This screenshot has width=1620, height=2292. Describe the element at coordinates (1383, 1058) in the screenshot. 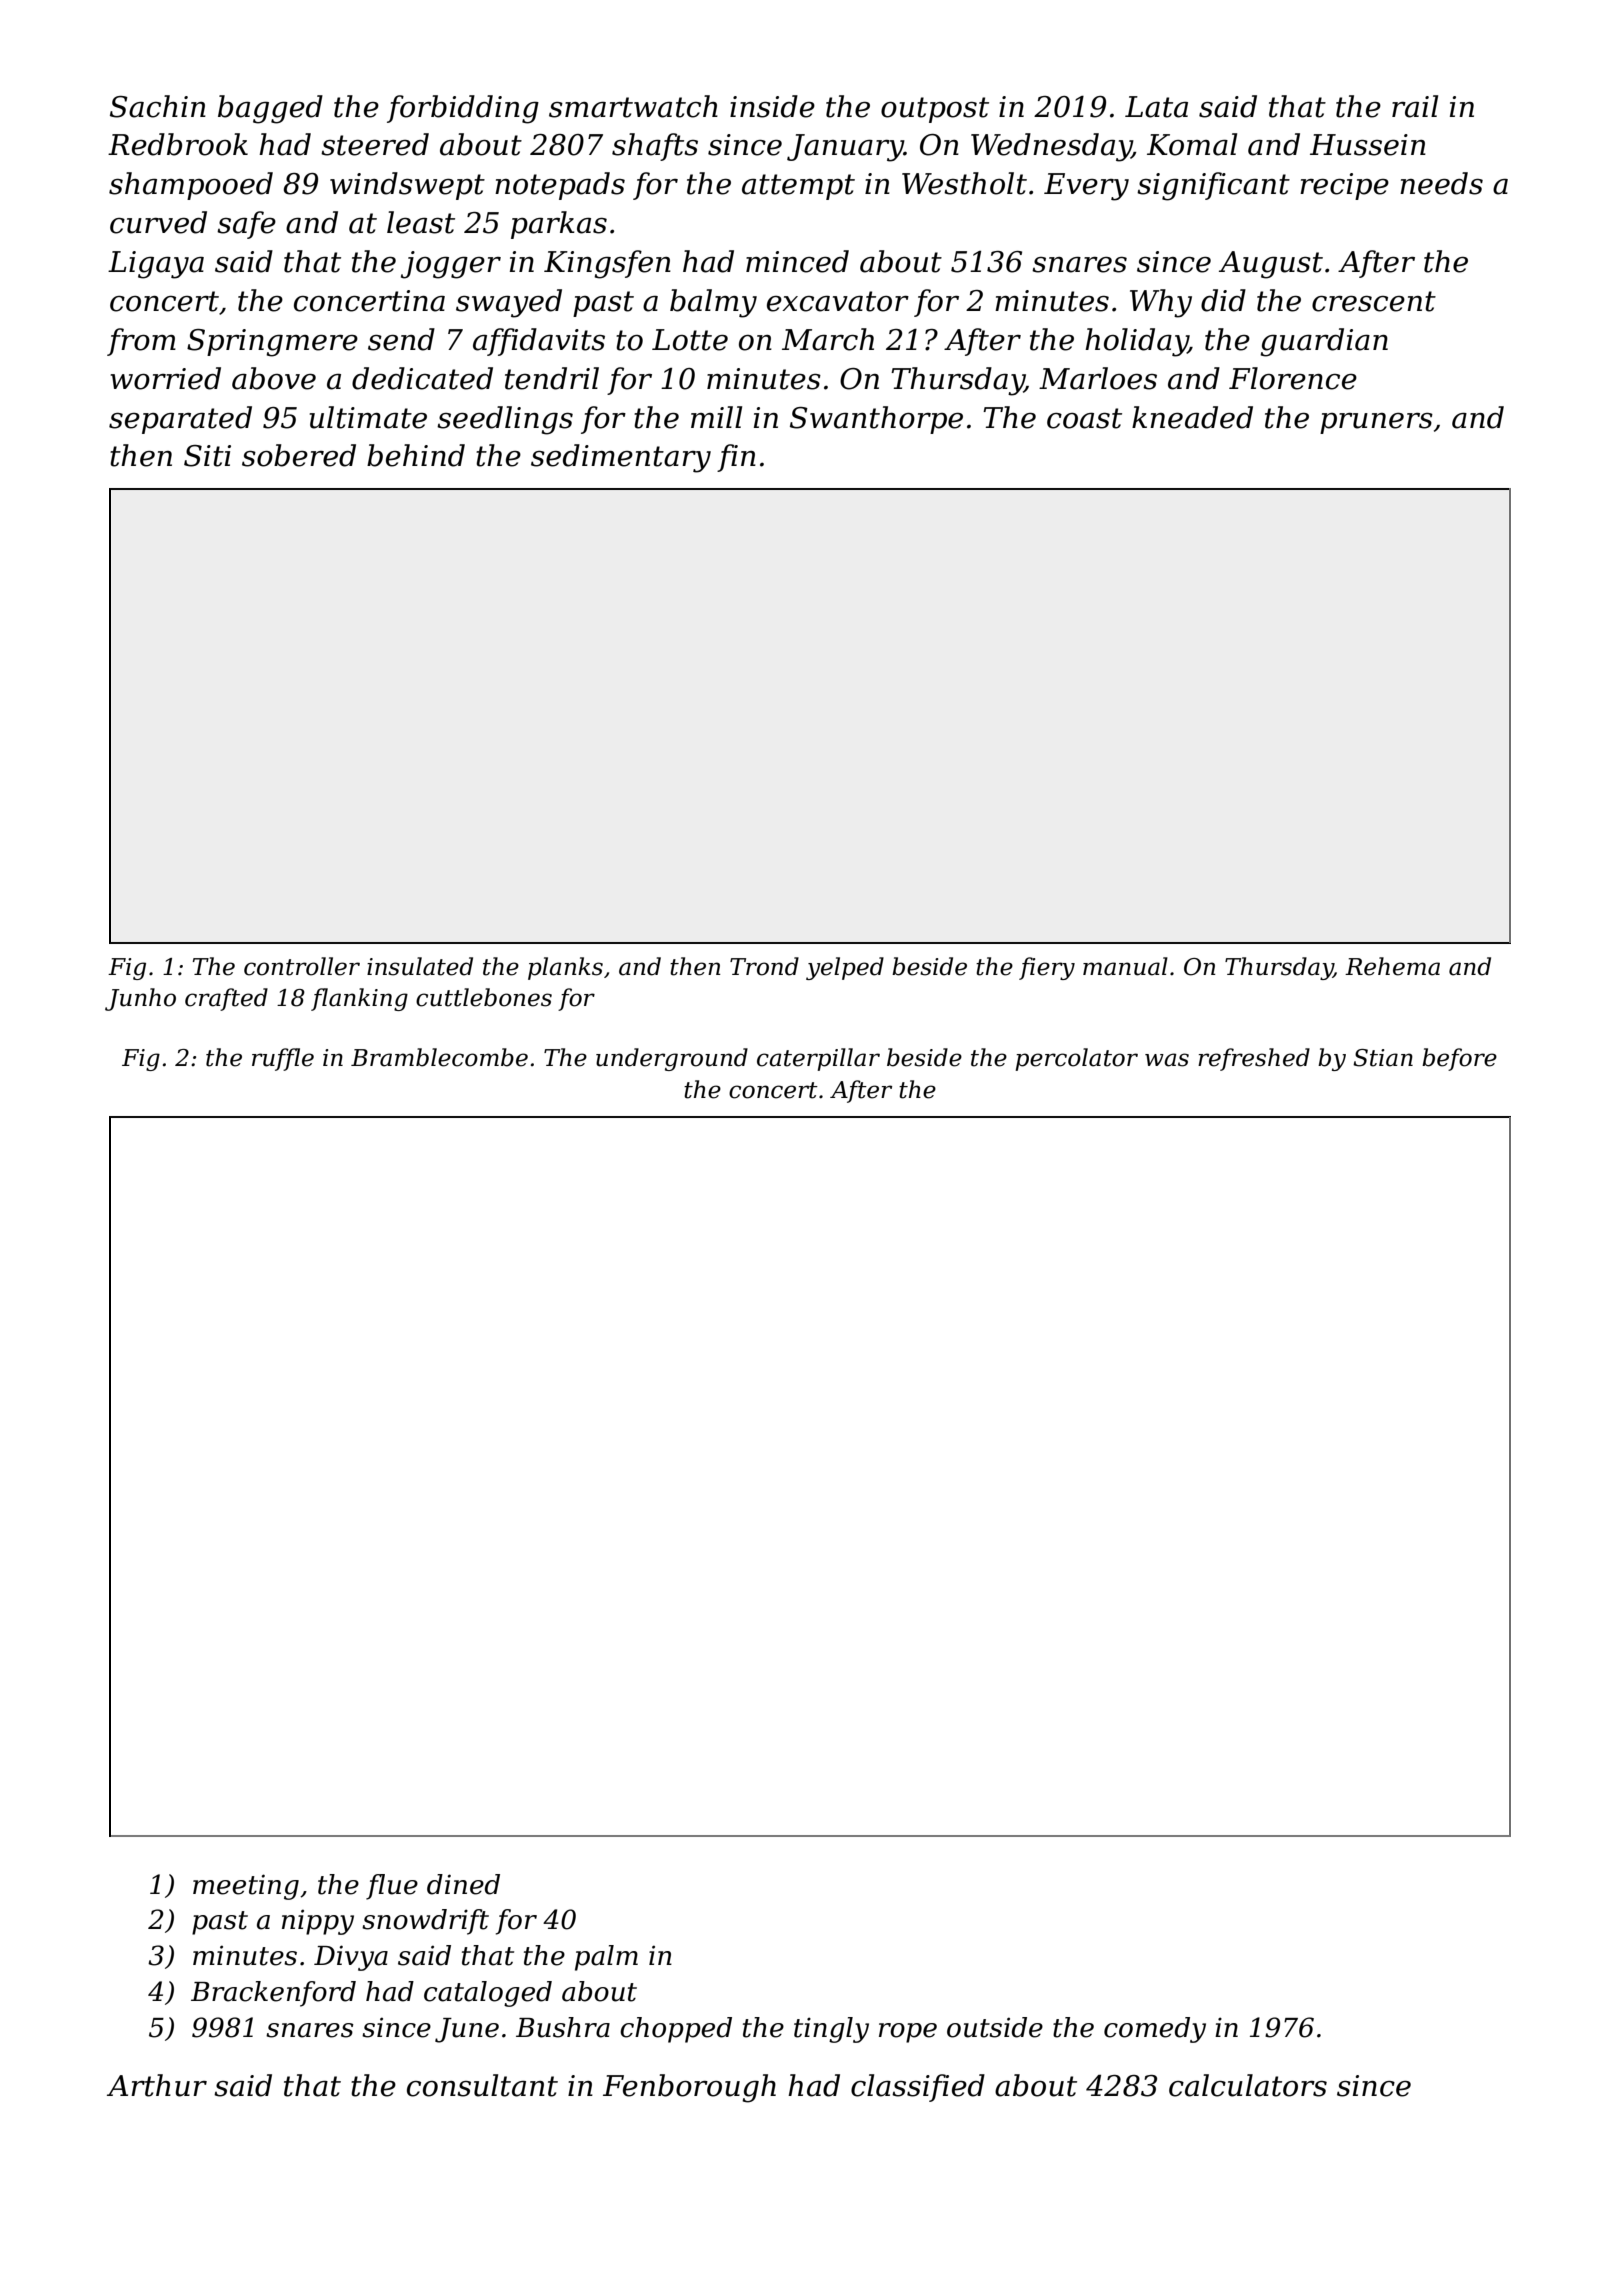

I see `Stian` at that location.
